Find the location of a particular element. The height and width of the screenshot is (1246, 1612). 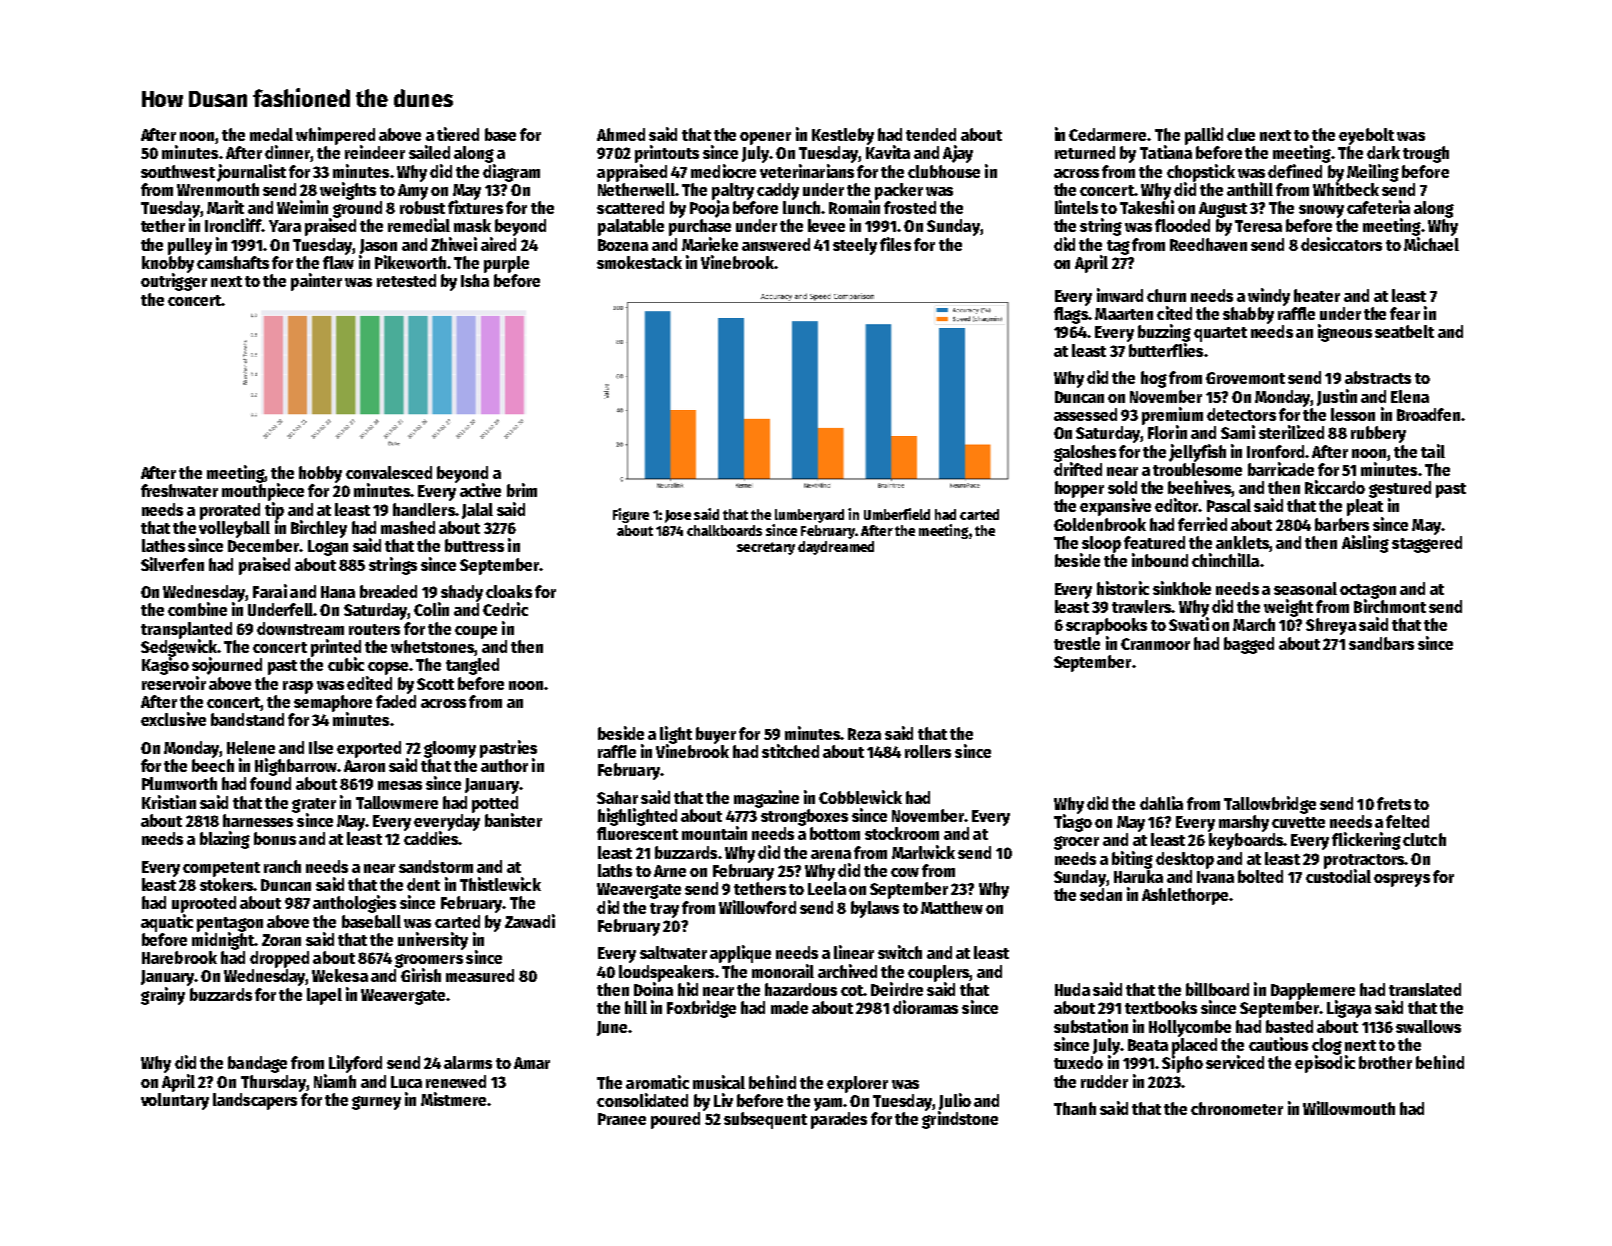

Matthew is located at coordinates (952, 907).
